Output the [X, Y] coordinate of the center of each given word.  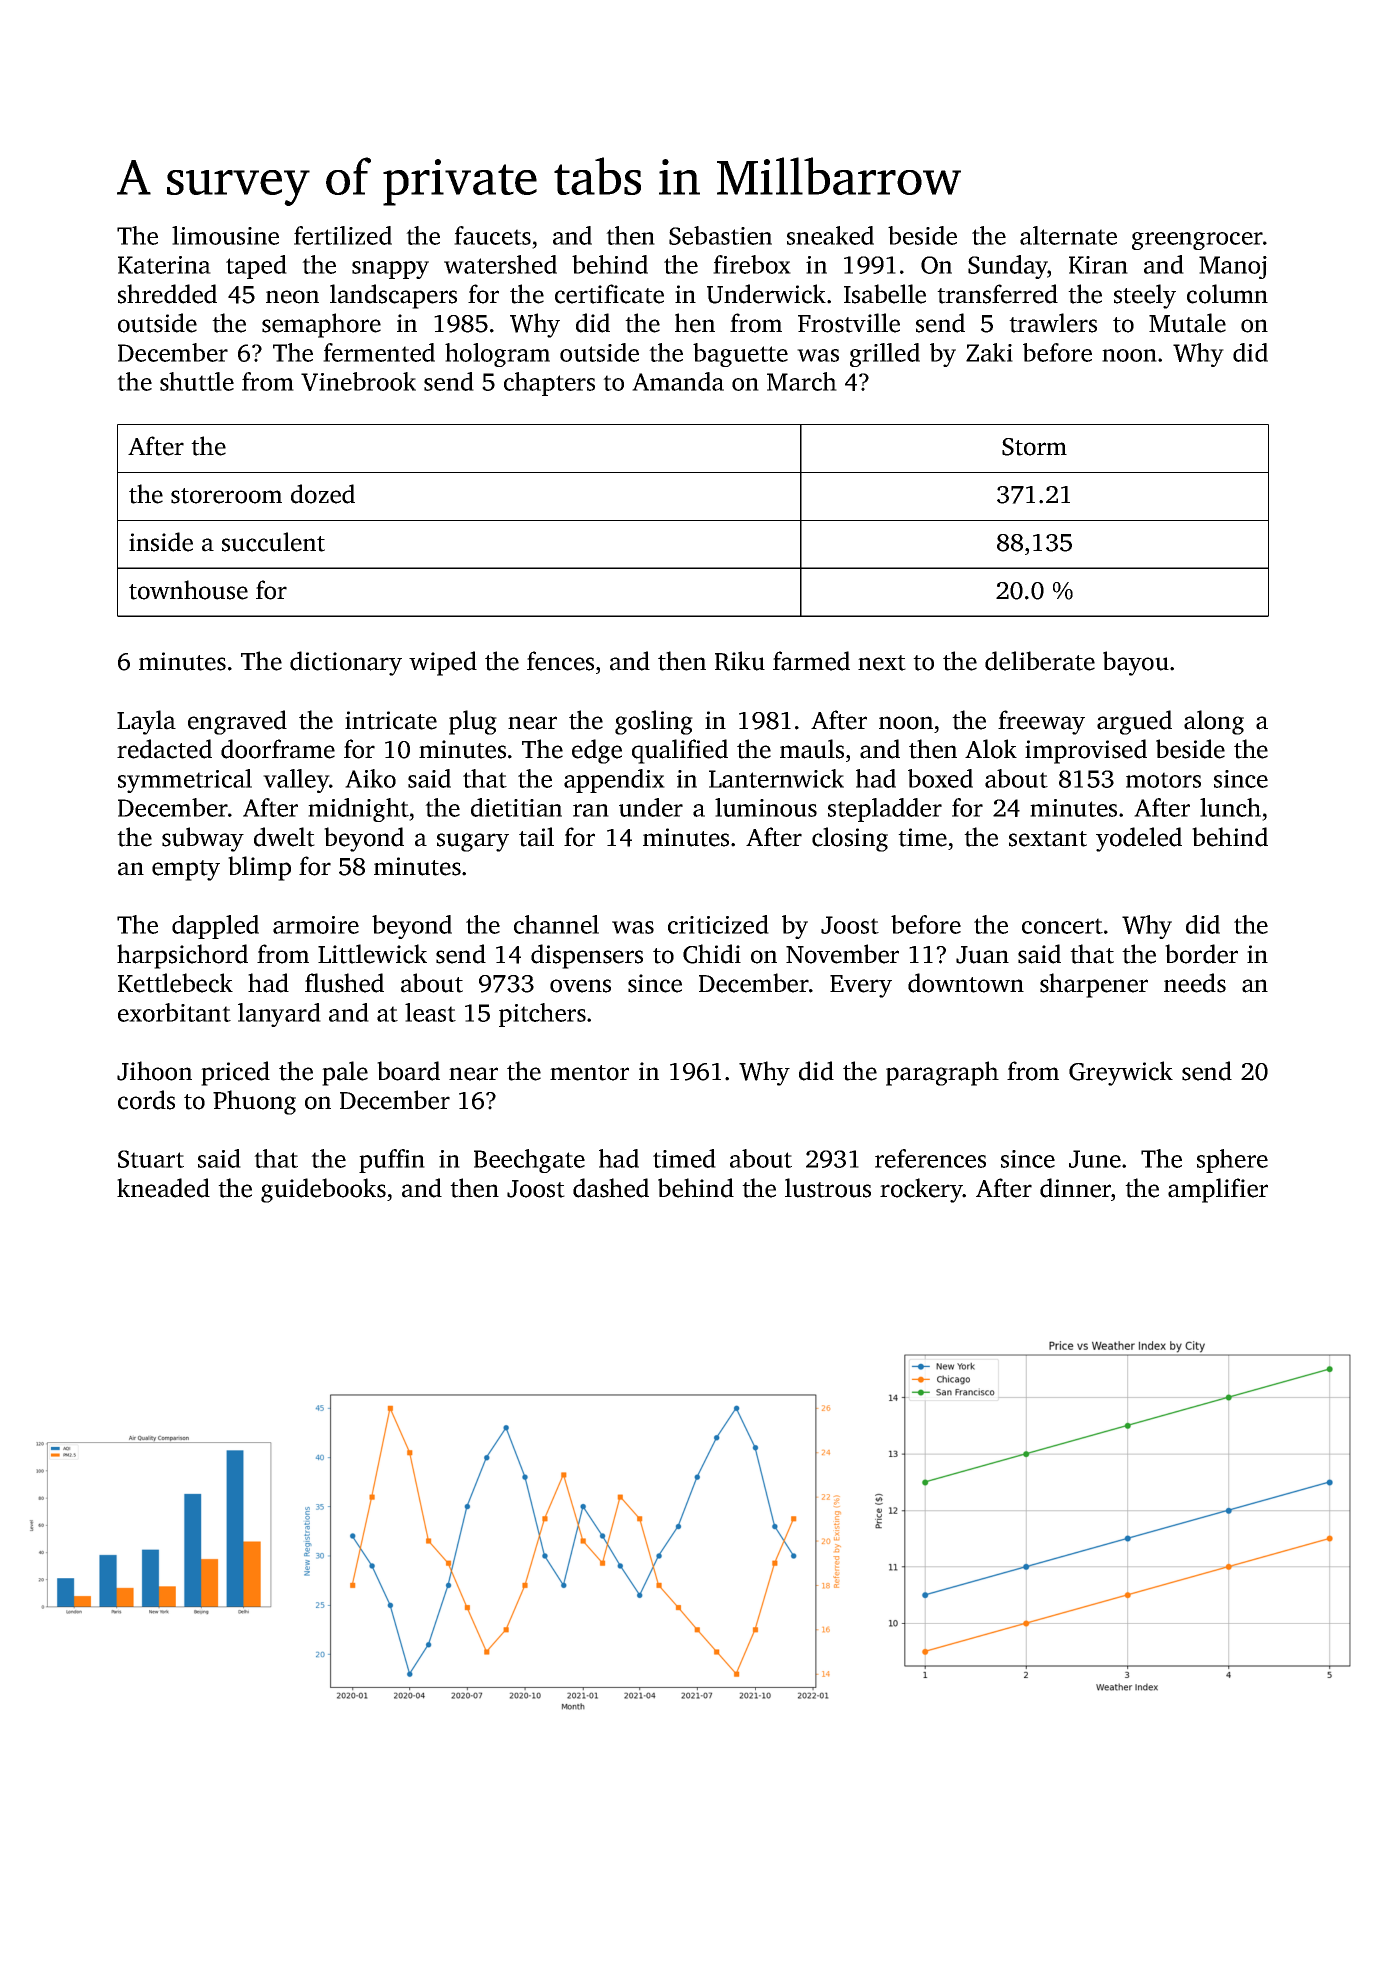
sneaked [830, 235]
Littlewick [372, 954]
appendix [614, 781]
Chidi [712, 954]
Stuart [151, 1159]
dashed [611, 1188]
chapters [549, 384]
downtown [966, 983]
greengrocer [1197, 241]
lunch [1230, 807]
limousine [225, 235]
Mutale [1187, 323]
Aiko [370, 778]
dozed [323, 494]
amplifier [1218, 1190]
